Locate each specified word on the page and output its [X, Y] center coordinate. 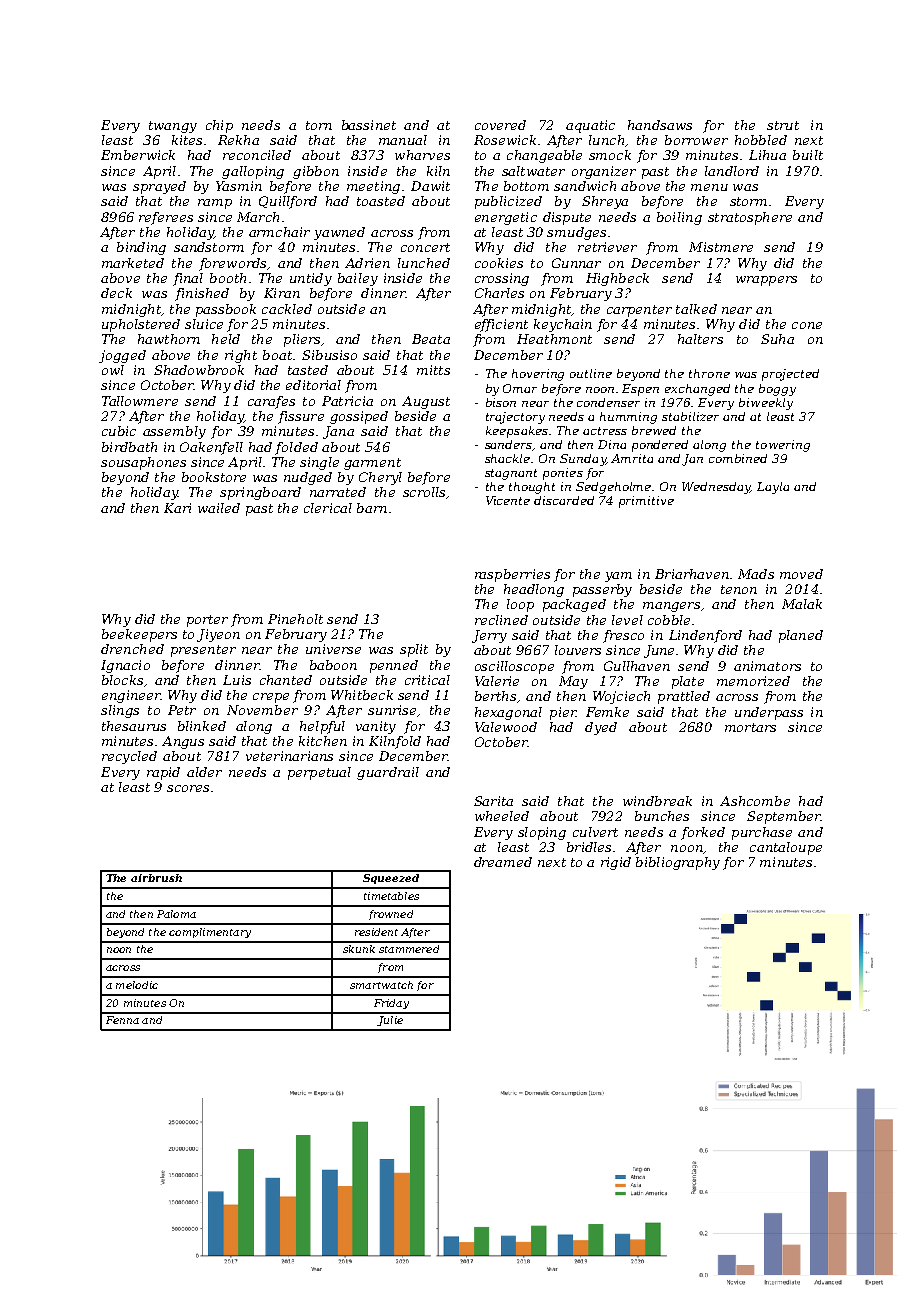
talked [696, 309]
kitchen [323, 741]
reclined [501, 620]
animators [767, 666]
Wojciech [621, 697]
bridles [589, 847]
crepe [271, 698]
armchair [279, 232]
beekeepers [139, 635]
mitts [433, 370]
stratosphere [750, 218]
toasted [381, 201]
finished [202, 294]
